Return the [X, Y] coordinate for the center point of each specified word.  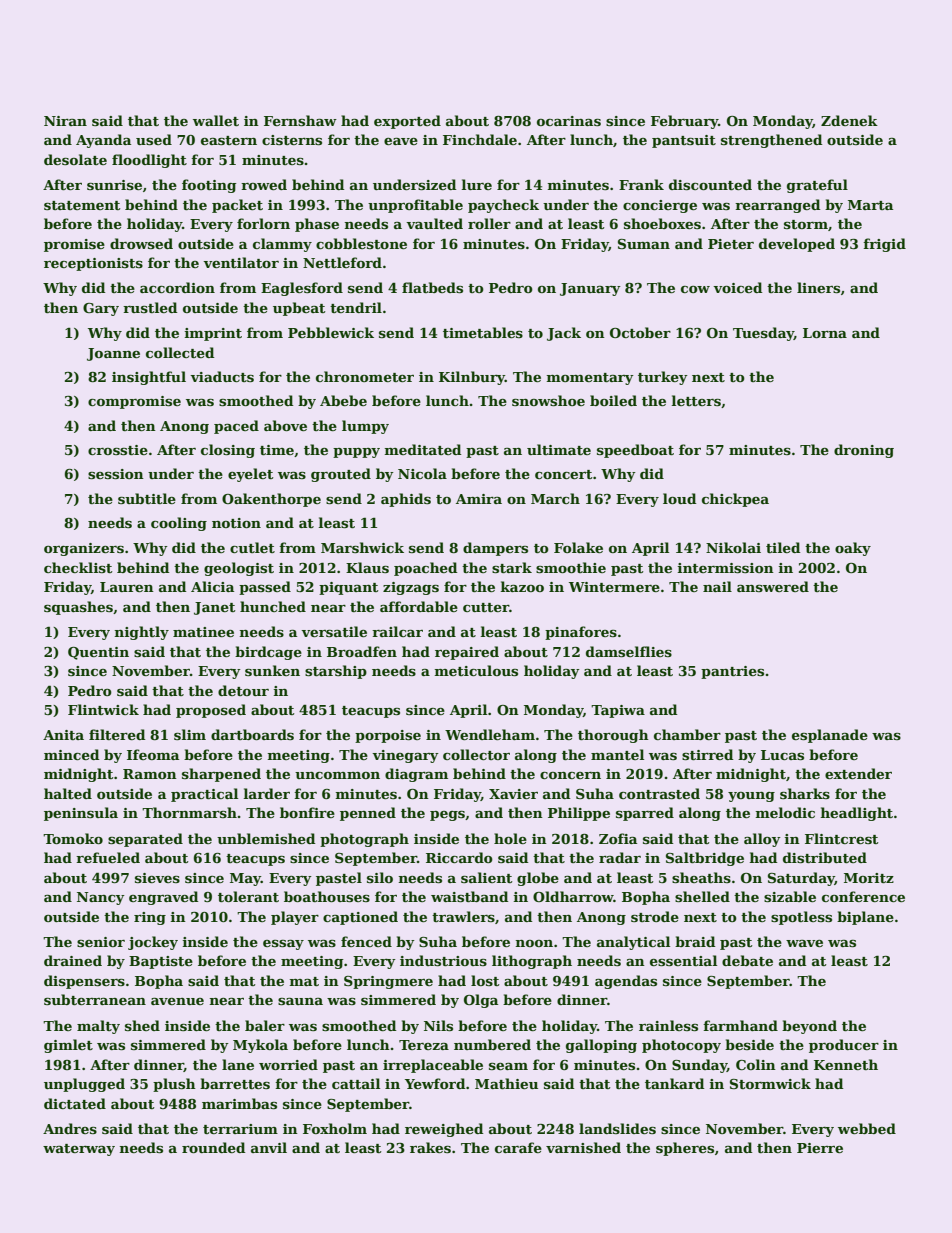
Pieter [731, 244]
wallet [216, 120]
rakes [430, 1147]
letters [696, 400]
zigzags [411, 588]
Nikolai [733, 547]
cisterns [292, 140]
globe [538, 879]
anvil [269, 1147]
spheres [685, 1149]
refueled [108, 857]
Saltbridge [705, 859]
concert [563, 474]
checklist [78, 567]
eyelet [250, 475]
